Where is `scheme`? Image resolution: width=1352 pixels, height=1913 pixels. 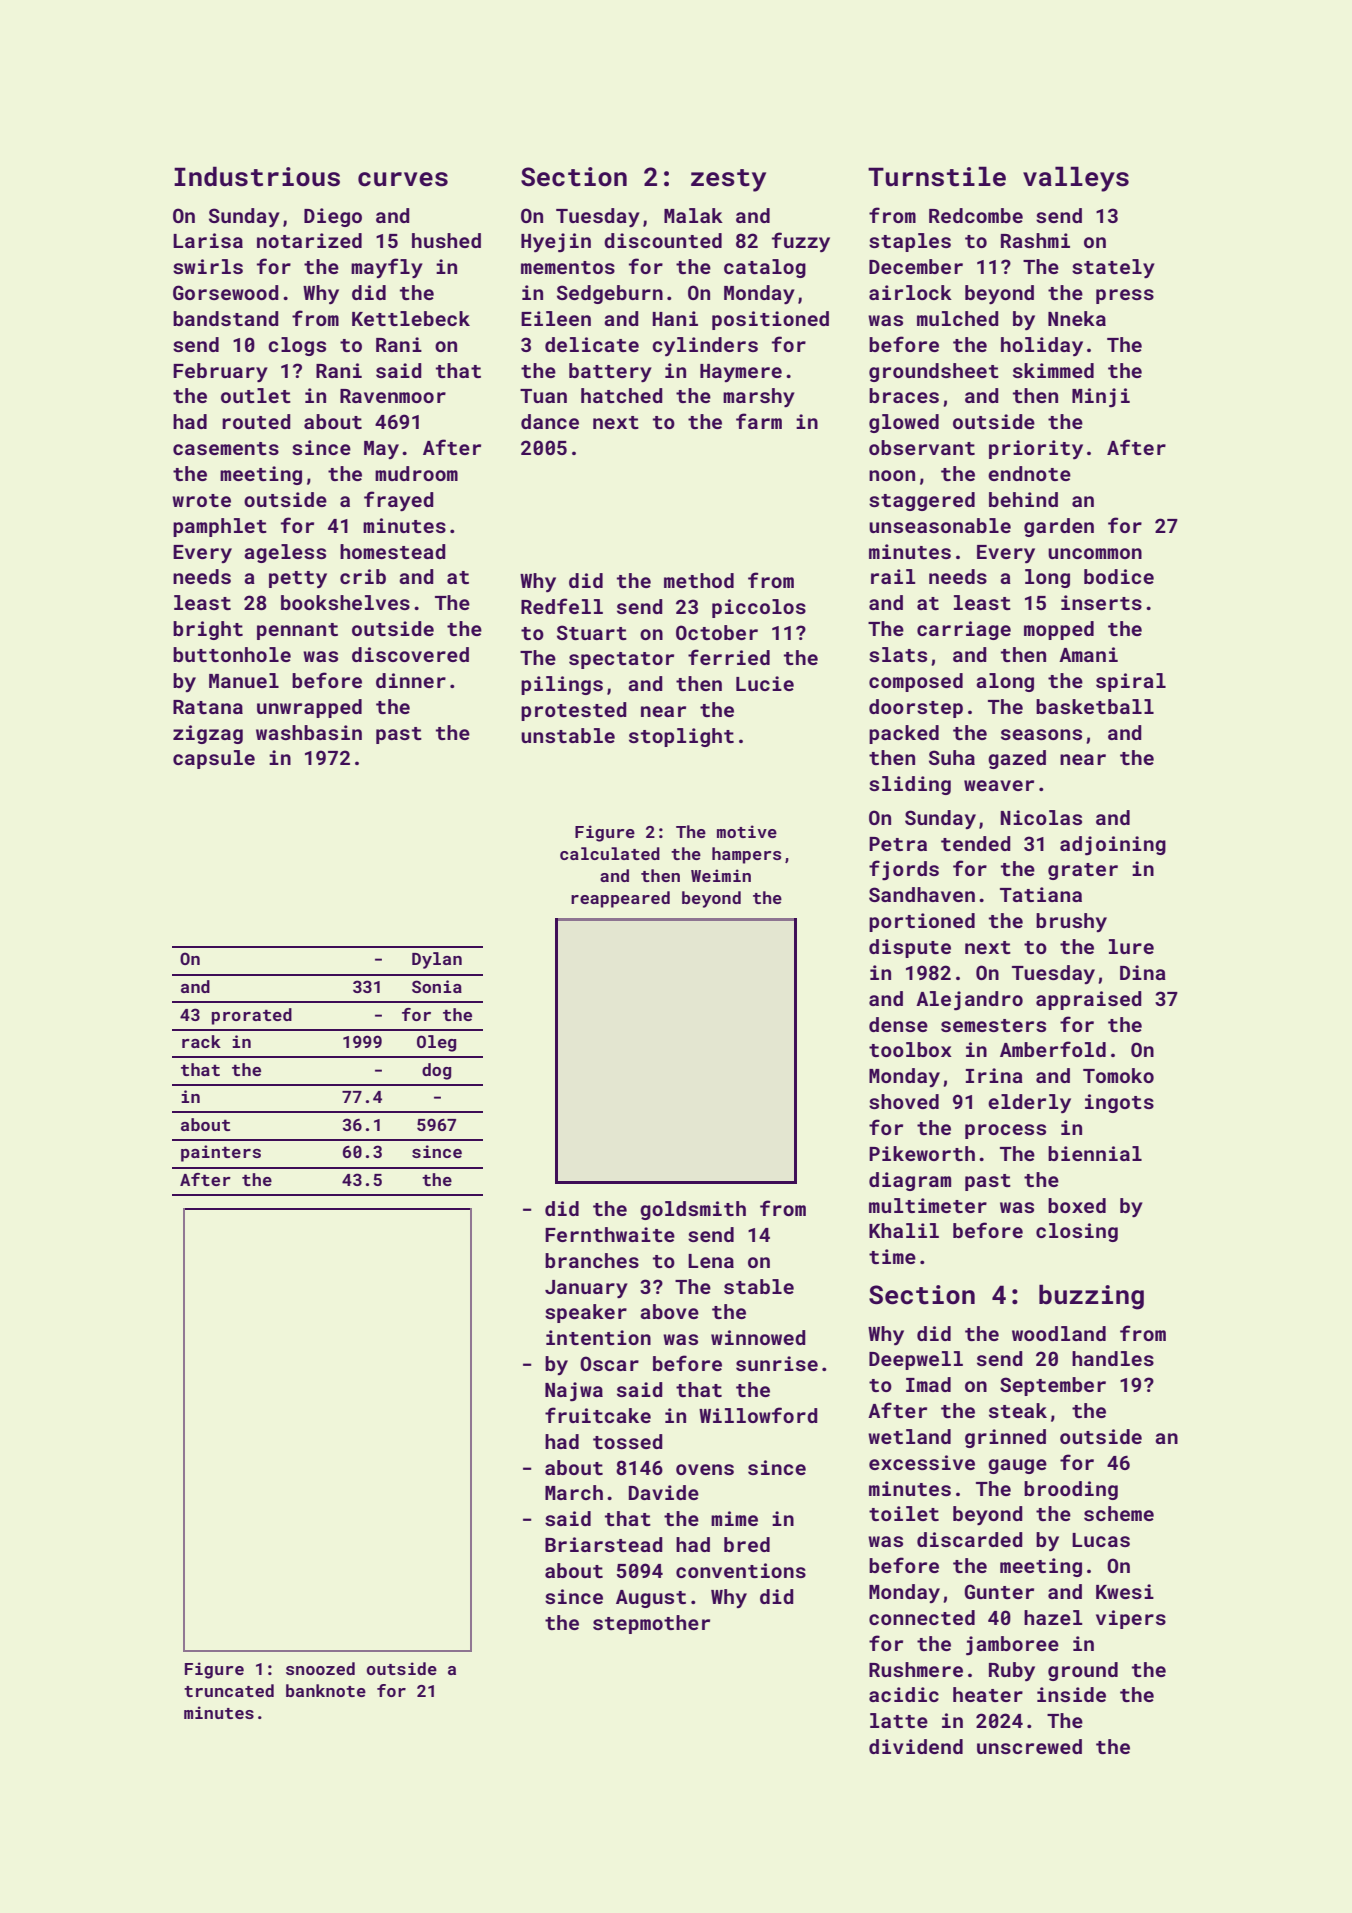
scheme is located at coordinates (1119, 1513).
